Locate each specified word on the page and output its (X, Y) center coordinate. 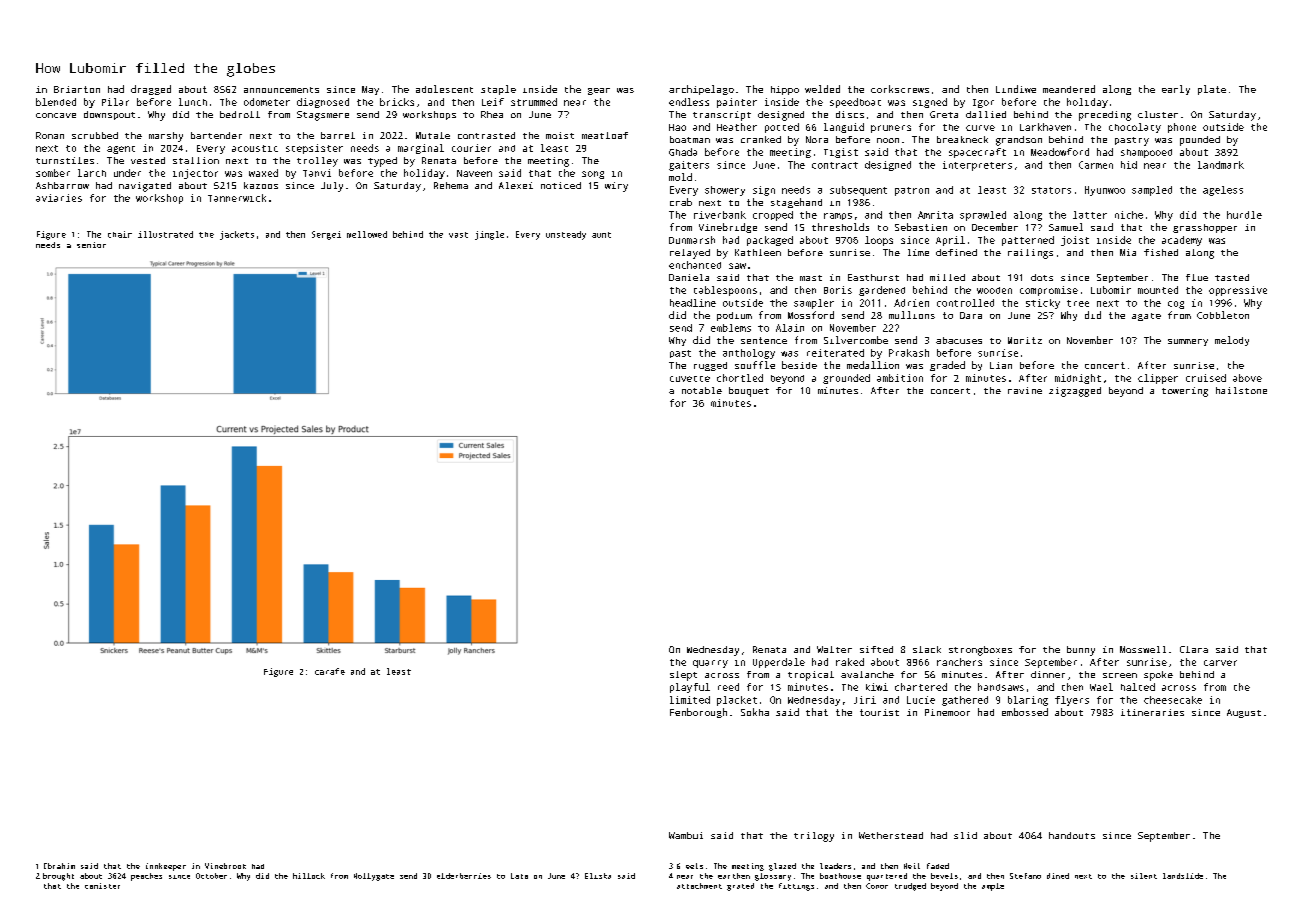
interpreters (977, 166)
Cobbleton (1223, 315)
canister (102, 886)
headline (693, 303)
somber (53, 173)
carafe (330, 671)
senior (91, 245)
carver (1220, 663)
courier (471, 148)
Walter (834, 649)
